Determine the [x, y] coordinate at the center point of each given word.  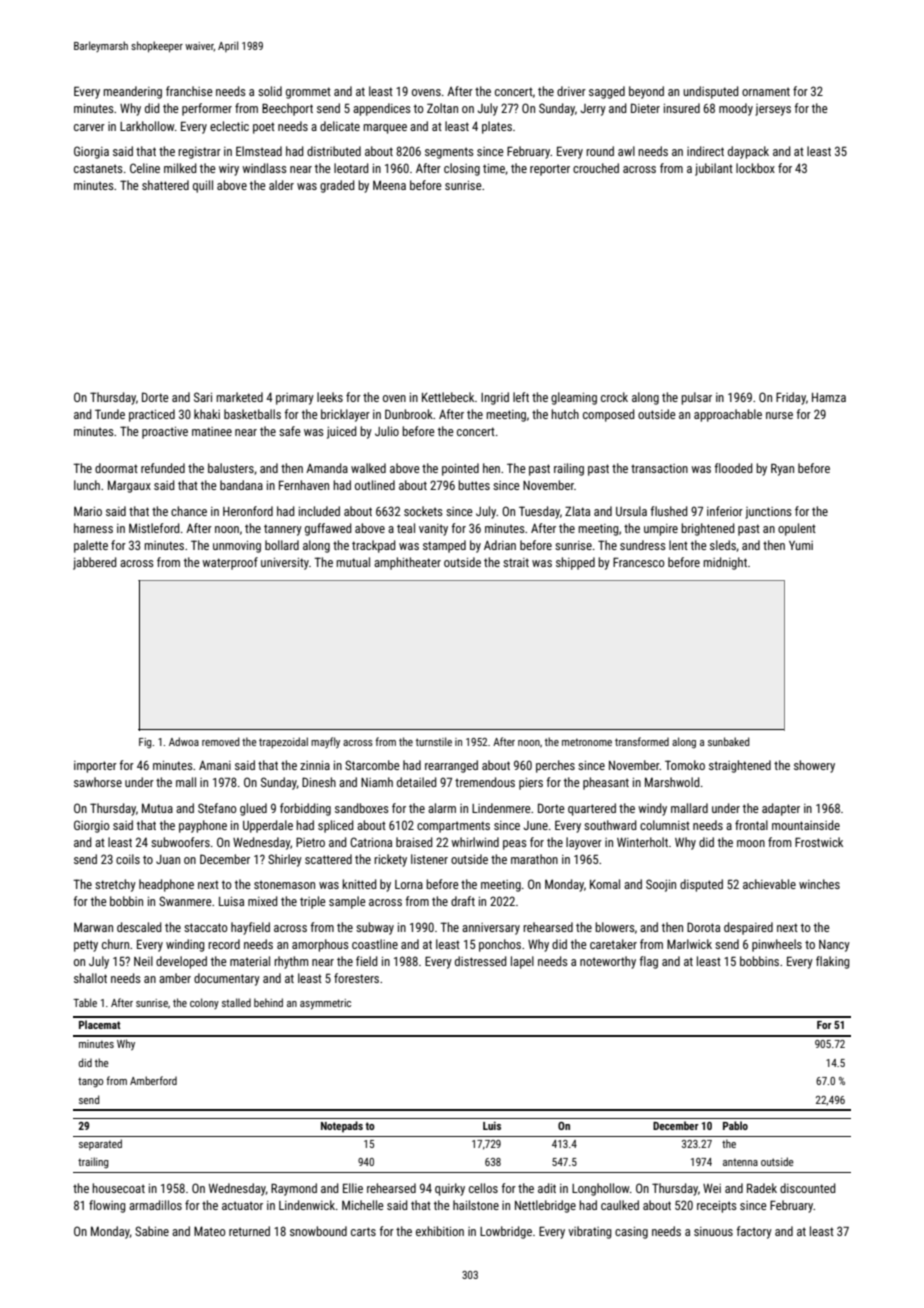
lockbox [755, 168]
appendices [382, 109]
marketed [239, 397]
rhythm [291, 962]
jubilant [714, 169]
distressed [481, 961]
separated [100, 1144]
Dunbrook [409, 414]
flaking [833, 962]
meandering [132, 92]
